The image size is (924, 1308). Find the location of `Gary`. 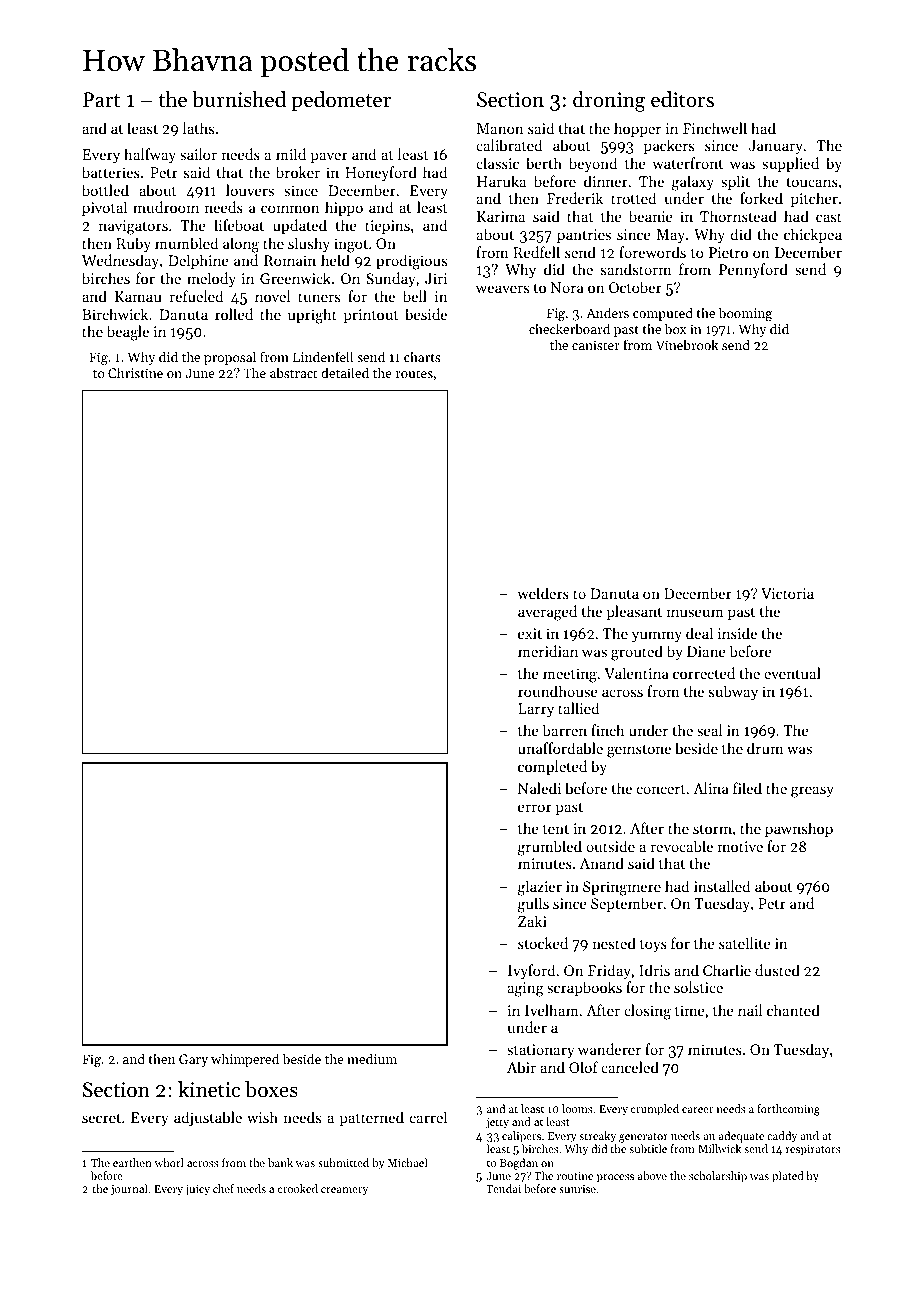

Gary is located at coordinates (193, 1060).
